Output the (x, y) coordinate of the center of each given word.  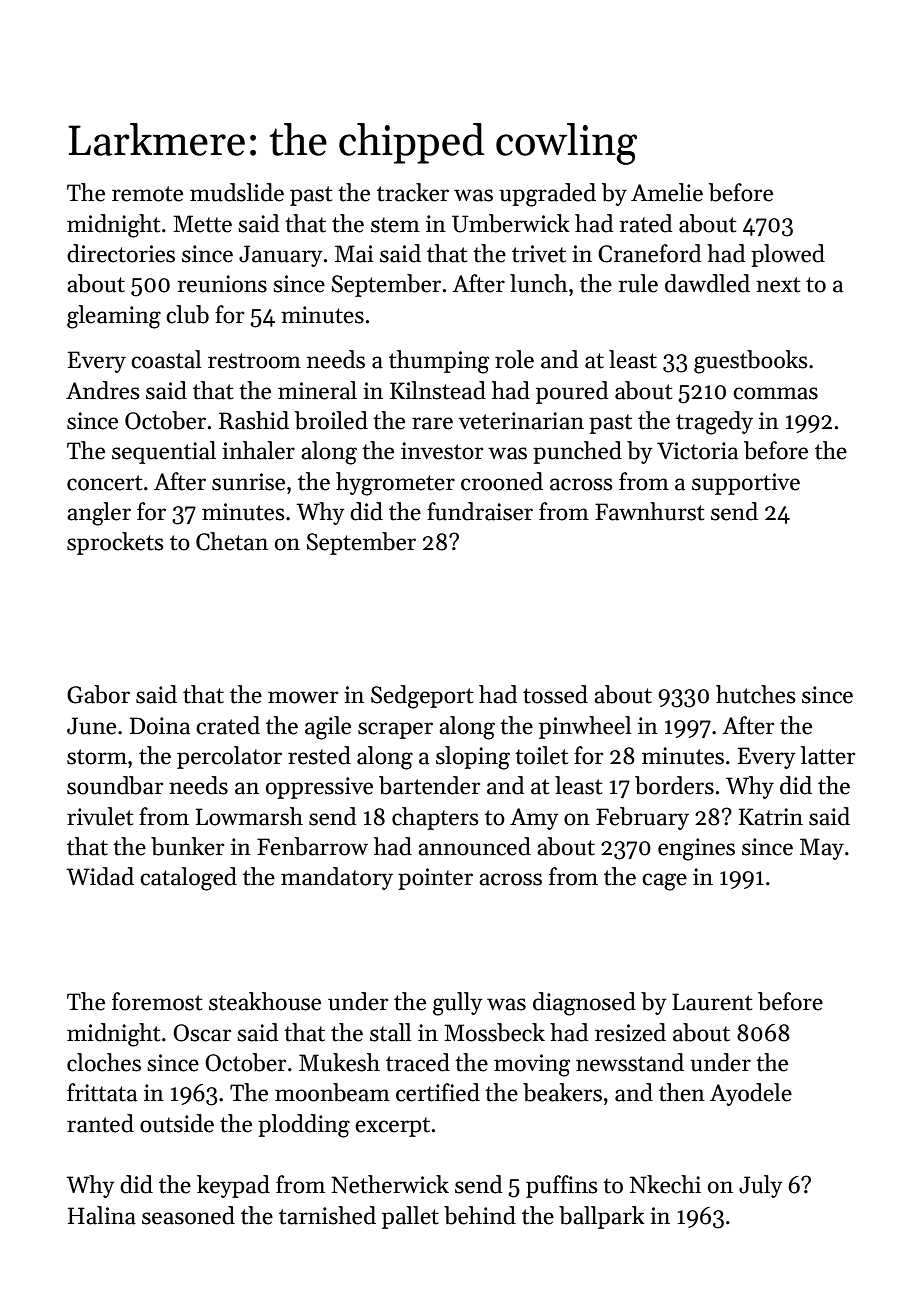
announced (474, 846)
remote (147, 194)
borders (674, 785)
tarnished (327, 1215)
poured (572, 392)
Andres (103, 390)
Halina (102, 1215)
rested (319, 755)
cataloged (188, 879)
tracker (413, 192)
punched (577, 452)
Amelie (667, 192)
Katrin (771, 817)
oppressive (319, 788)
